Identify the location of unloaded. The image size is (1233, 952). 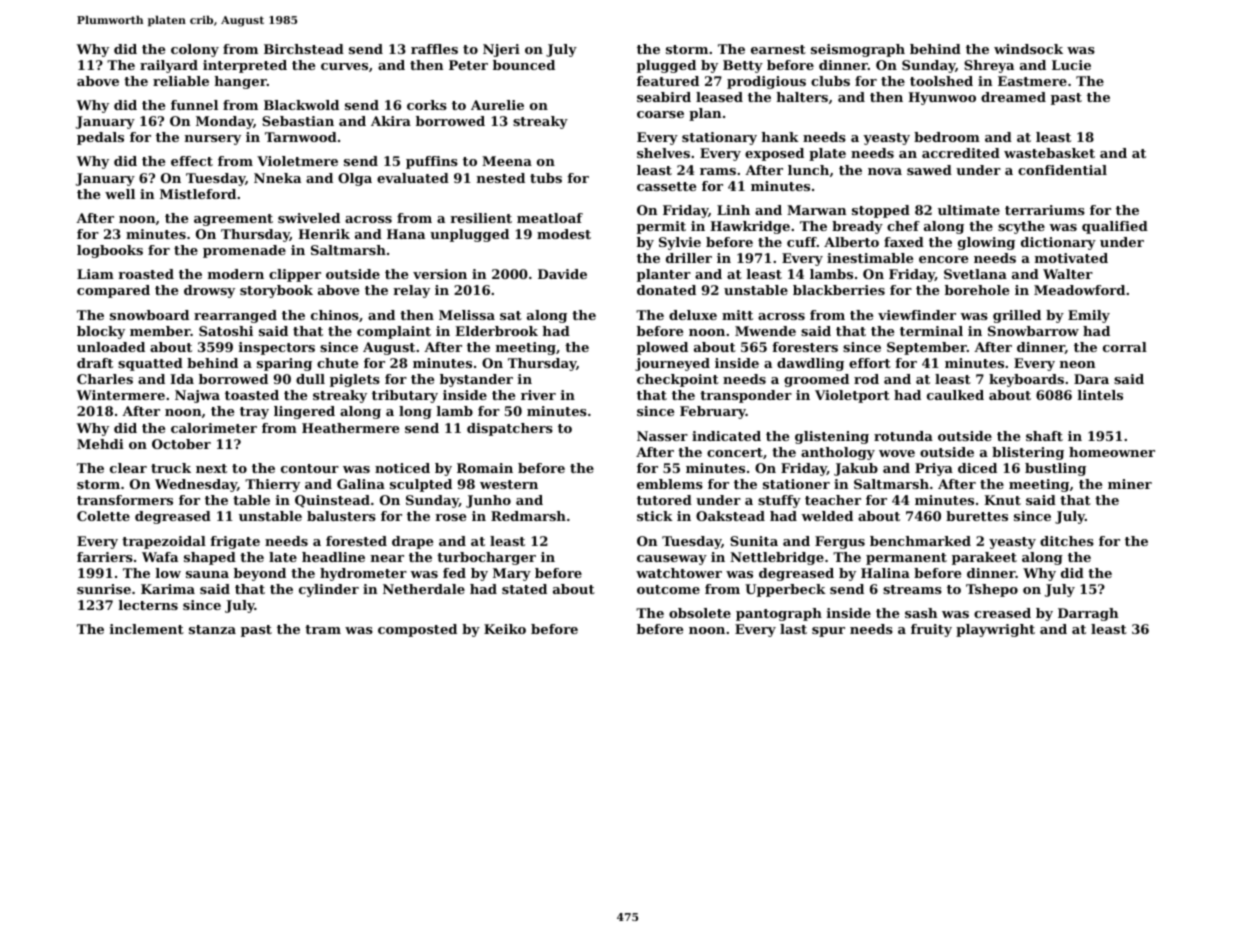
(111, 347).
